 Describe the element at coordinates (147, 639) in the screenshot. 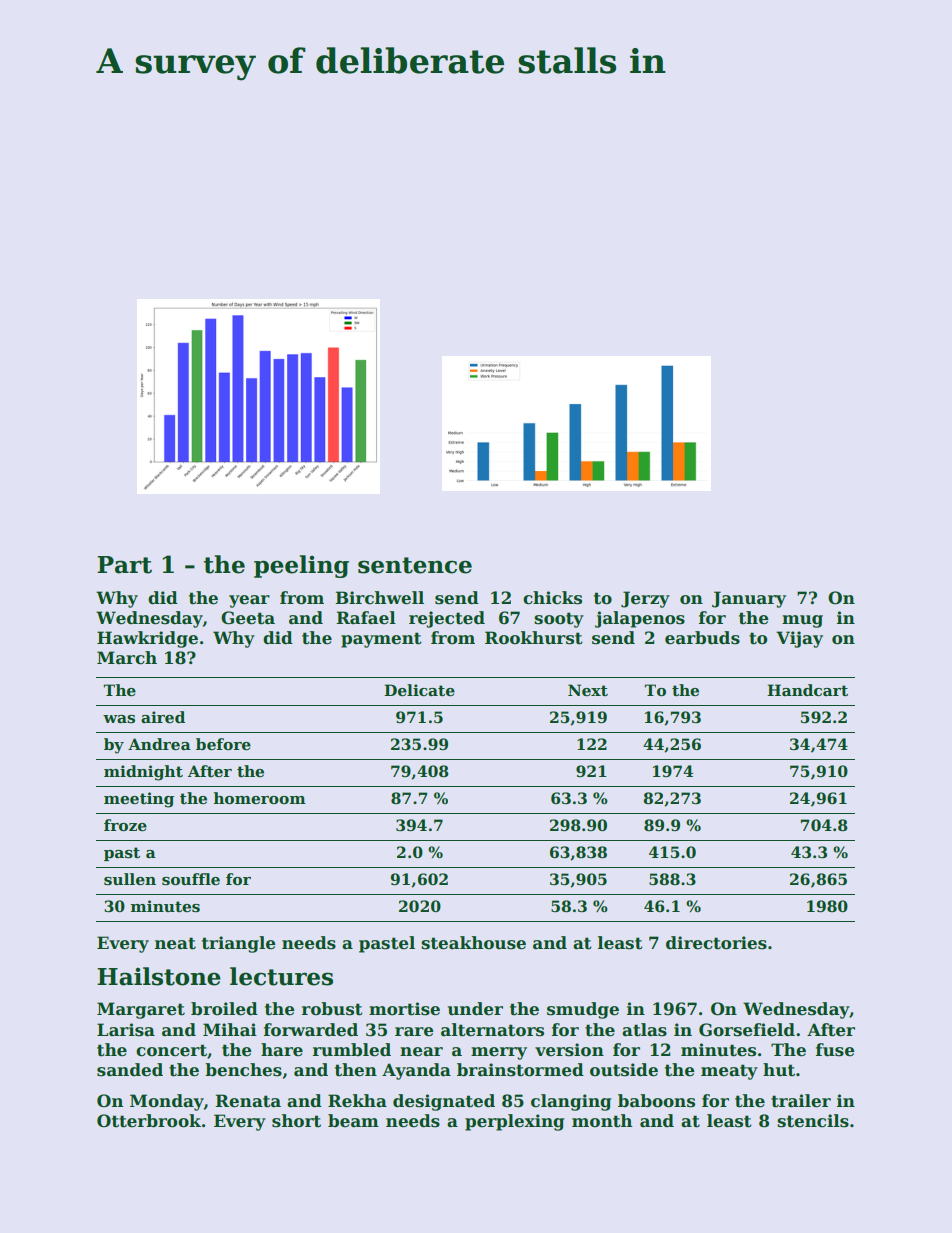

I see `Hawkridge` at that location.
